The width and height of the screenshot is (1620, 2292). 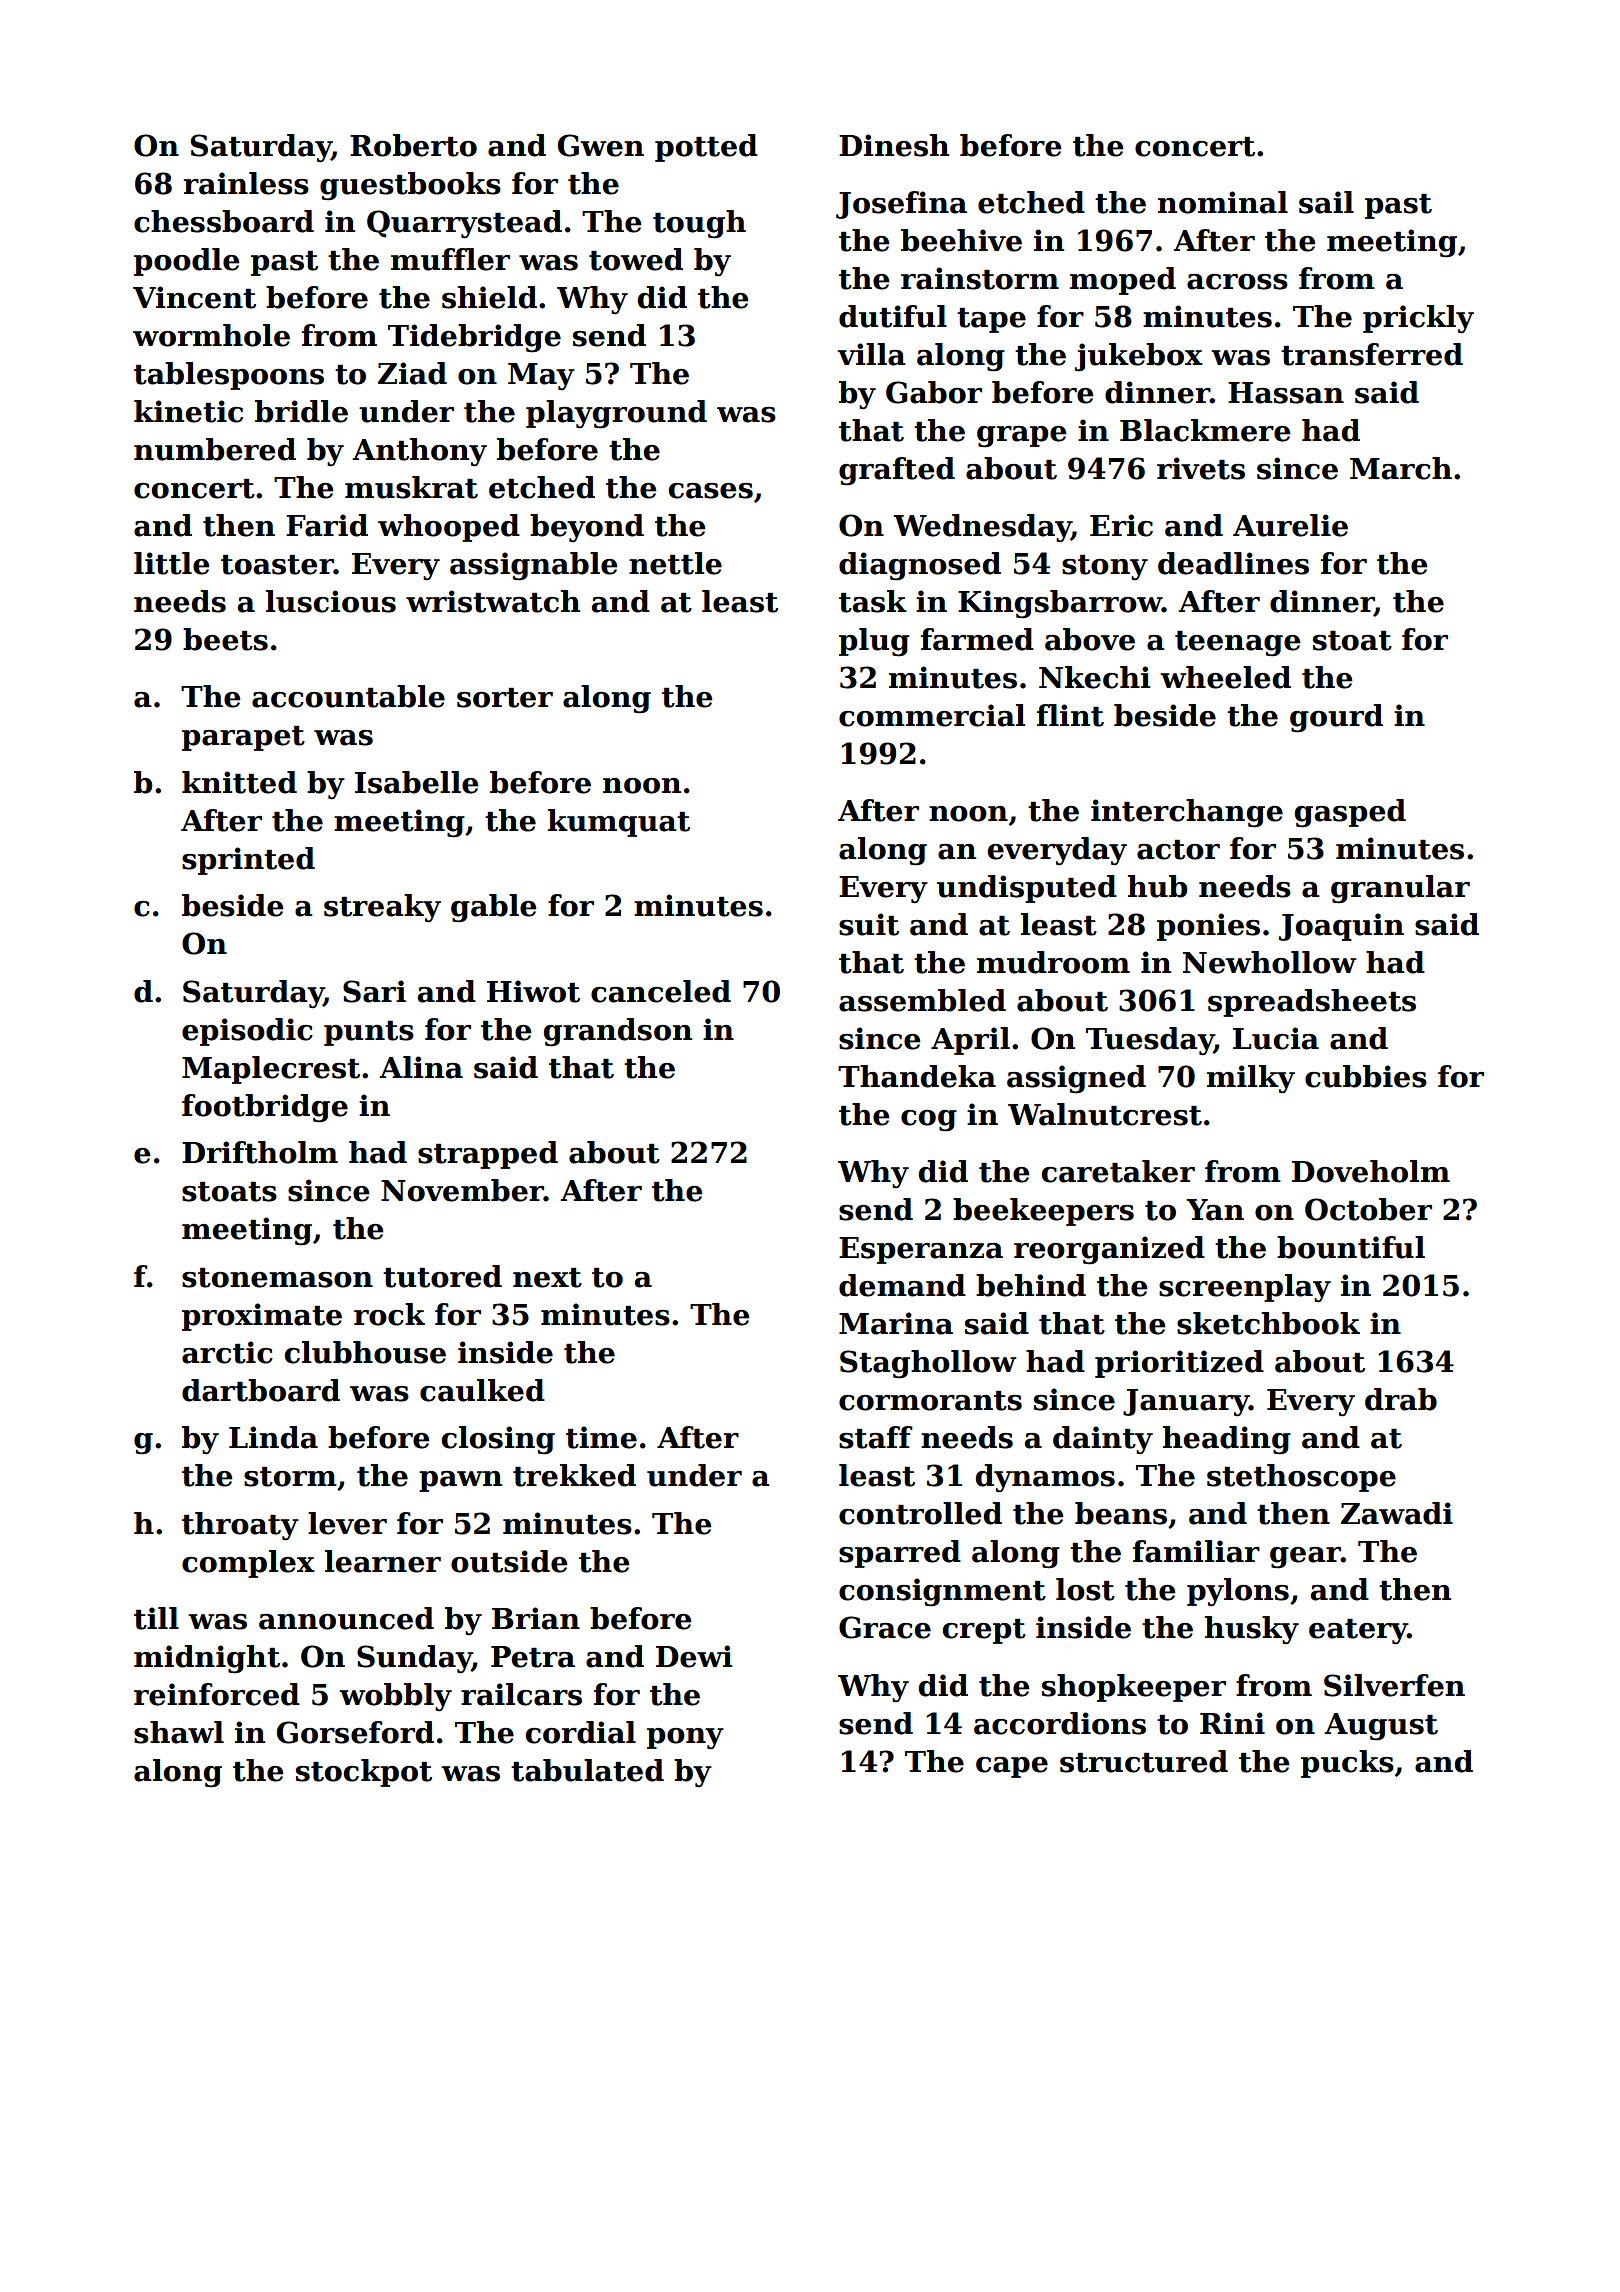 I want to click on Thandeka, so click(x=917, y=1076).
